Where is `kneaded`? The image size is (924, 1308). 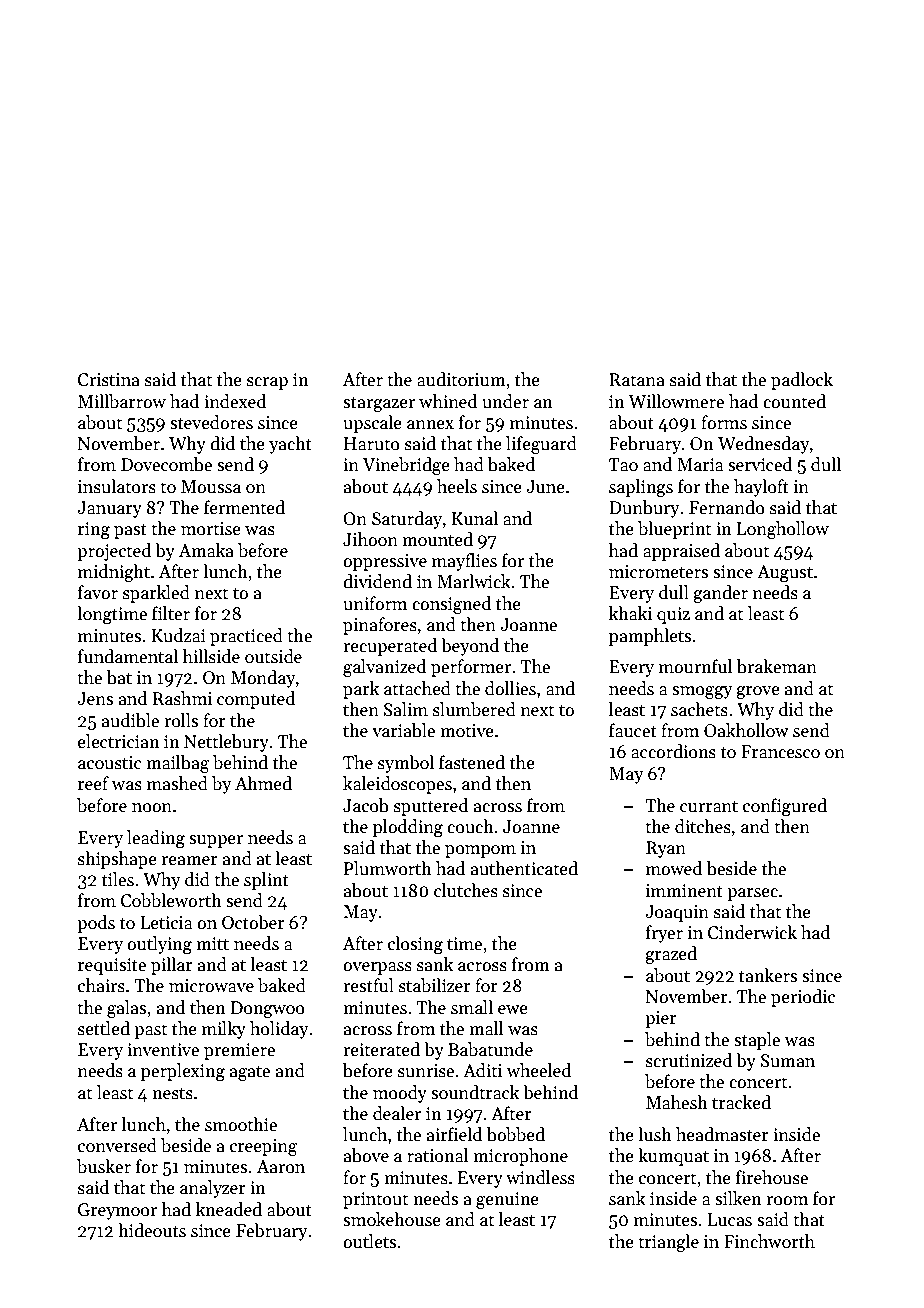
kneaded is located at coordinates (229, 1209).
